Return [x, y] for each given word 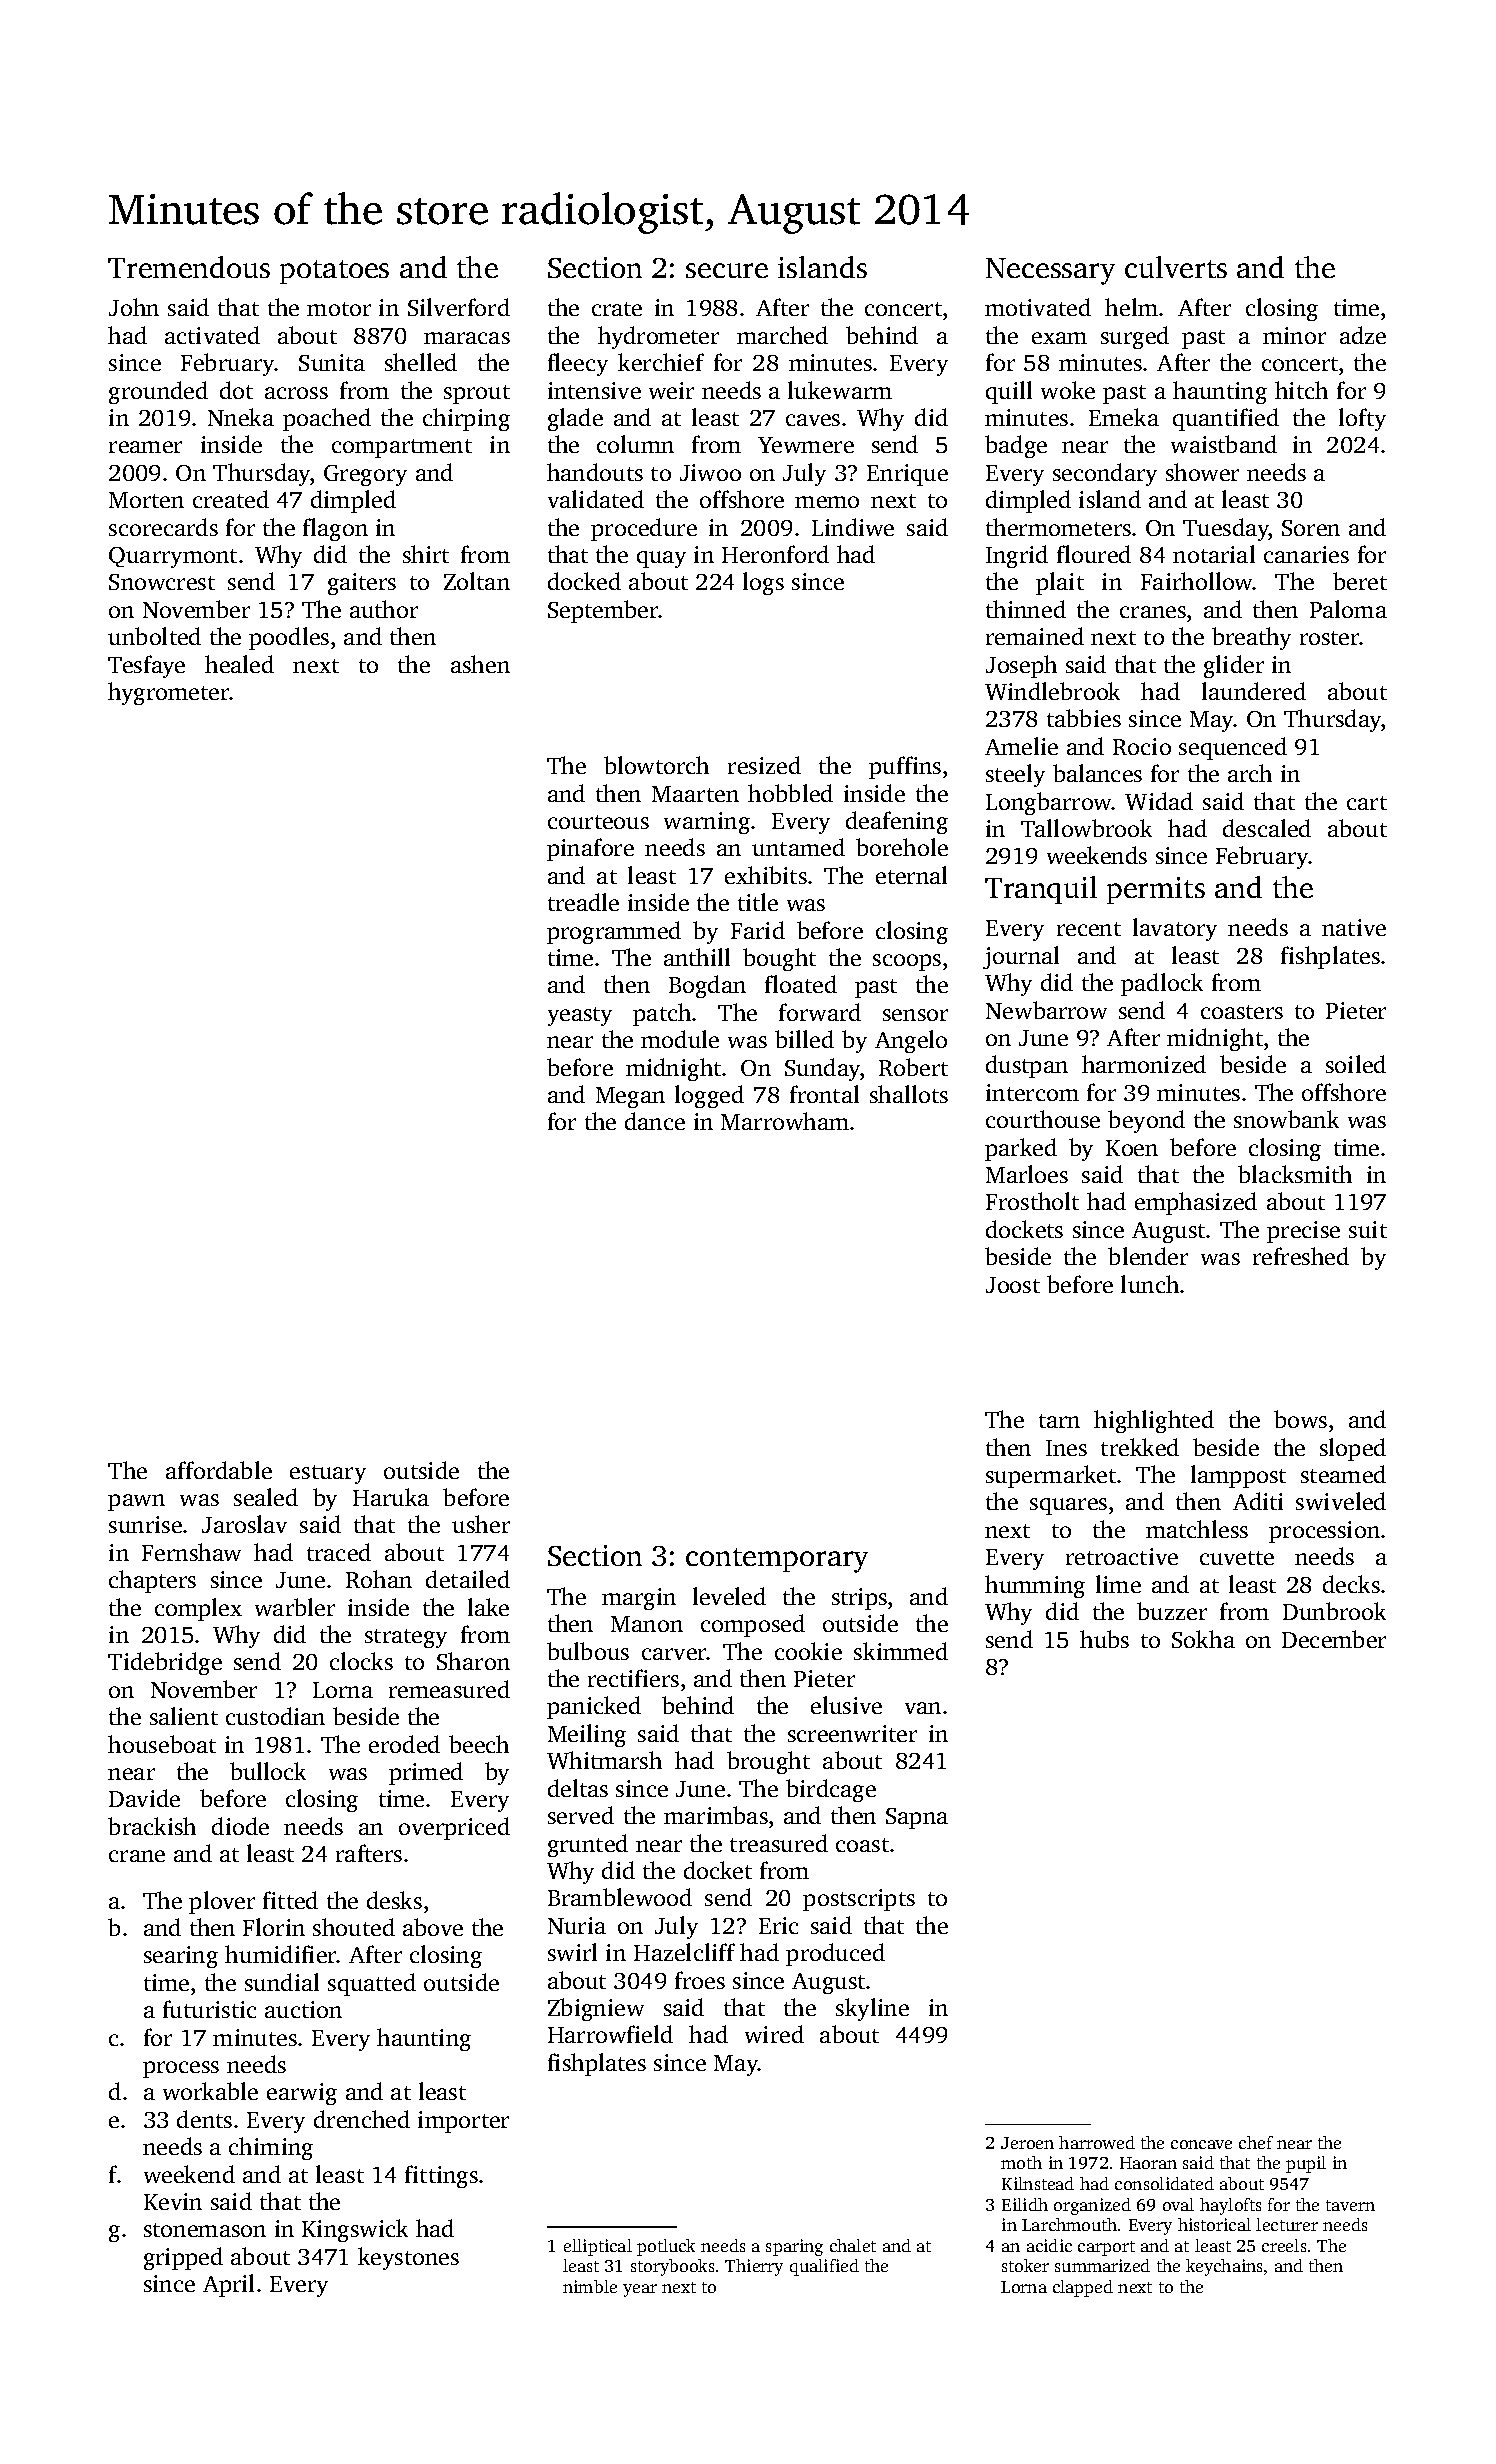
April [228, 2285]
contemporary [777, 1560]
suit [1368, 1229]
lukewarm [840, 390]
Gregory [365, 475]
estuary [328, 1474]
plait [1060, 583]
